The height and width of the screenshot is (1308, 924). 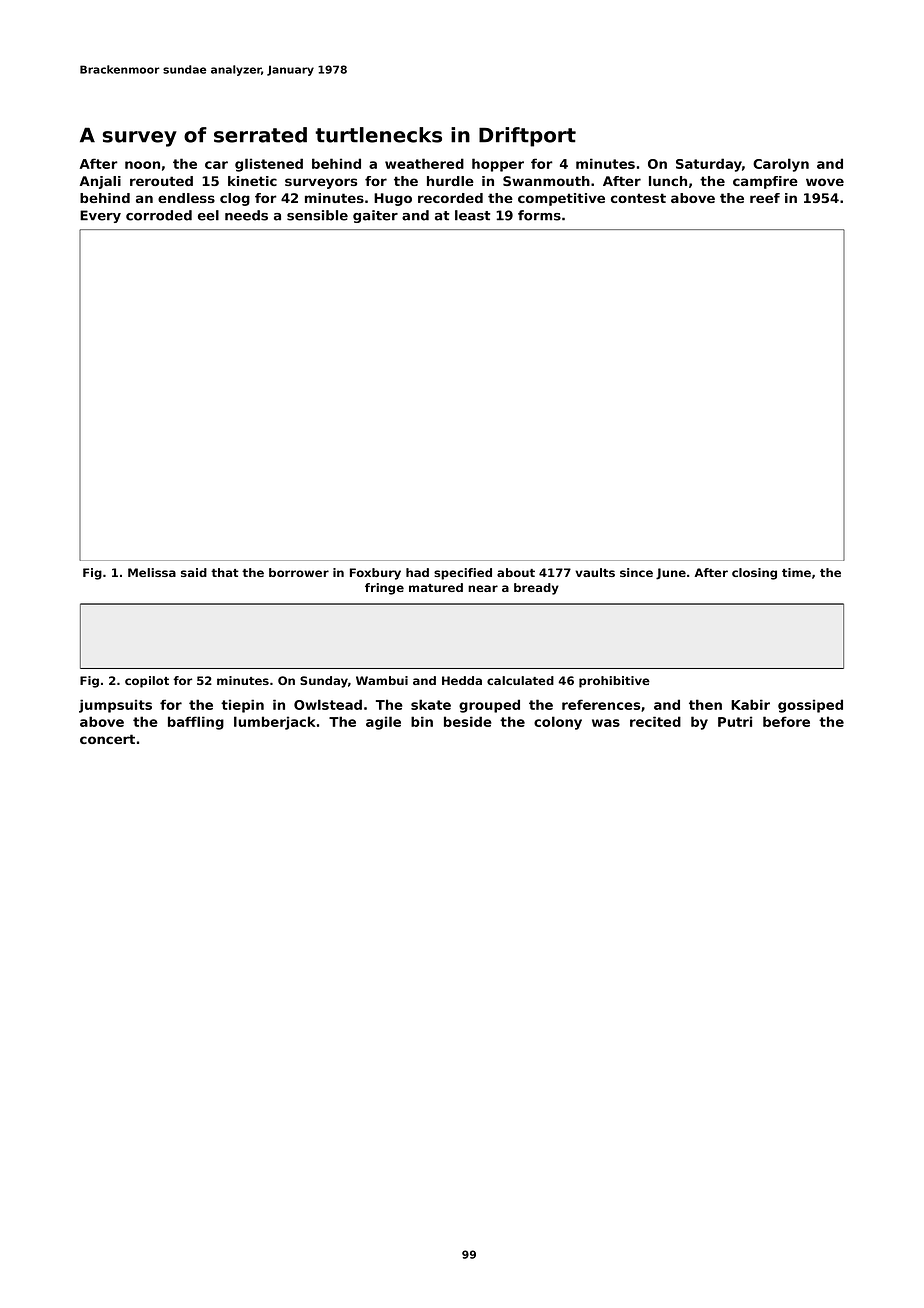 What do you see at coordinates (786, 721) in the screenshot?
I see `before` at bounding box center [786, 721].
